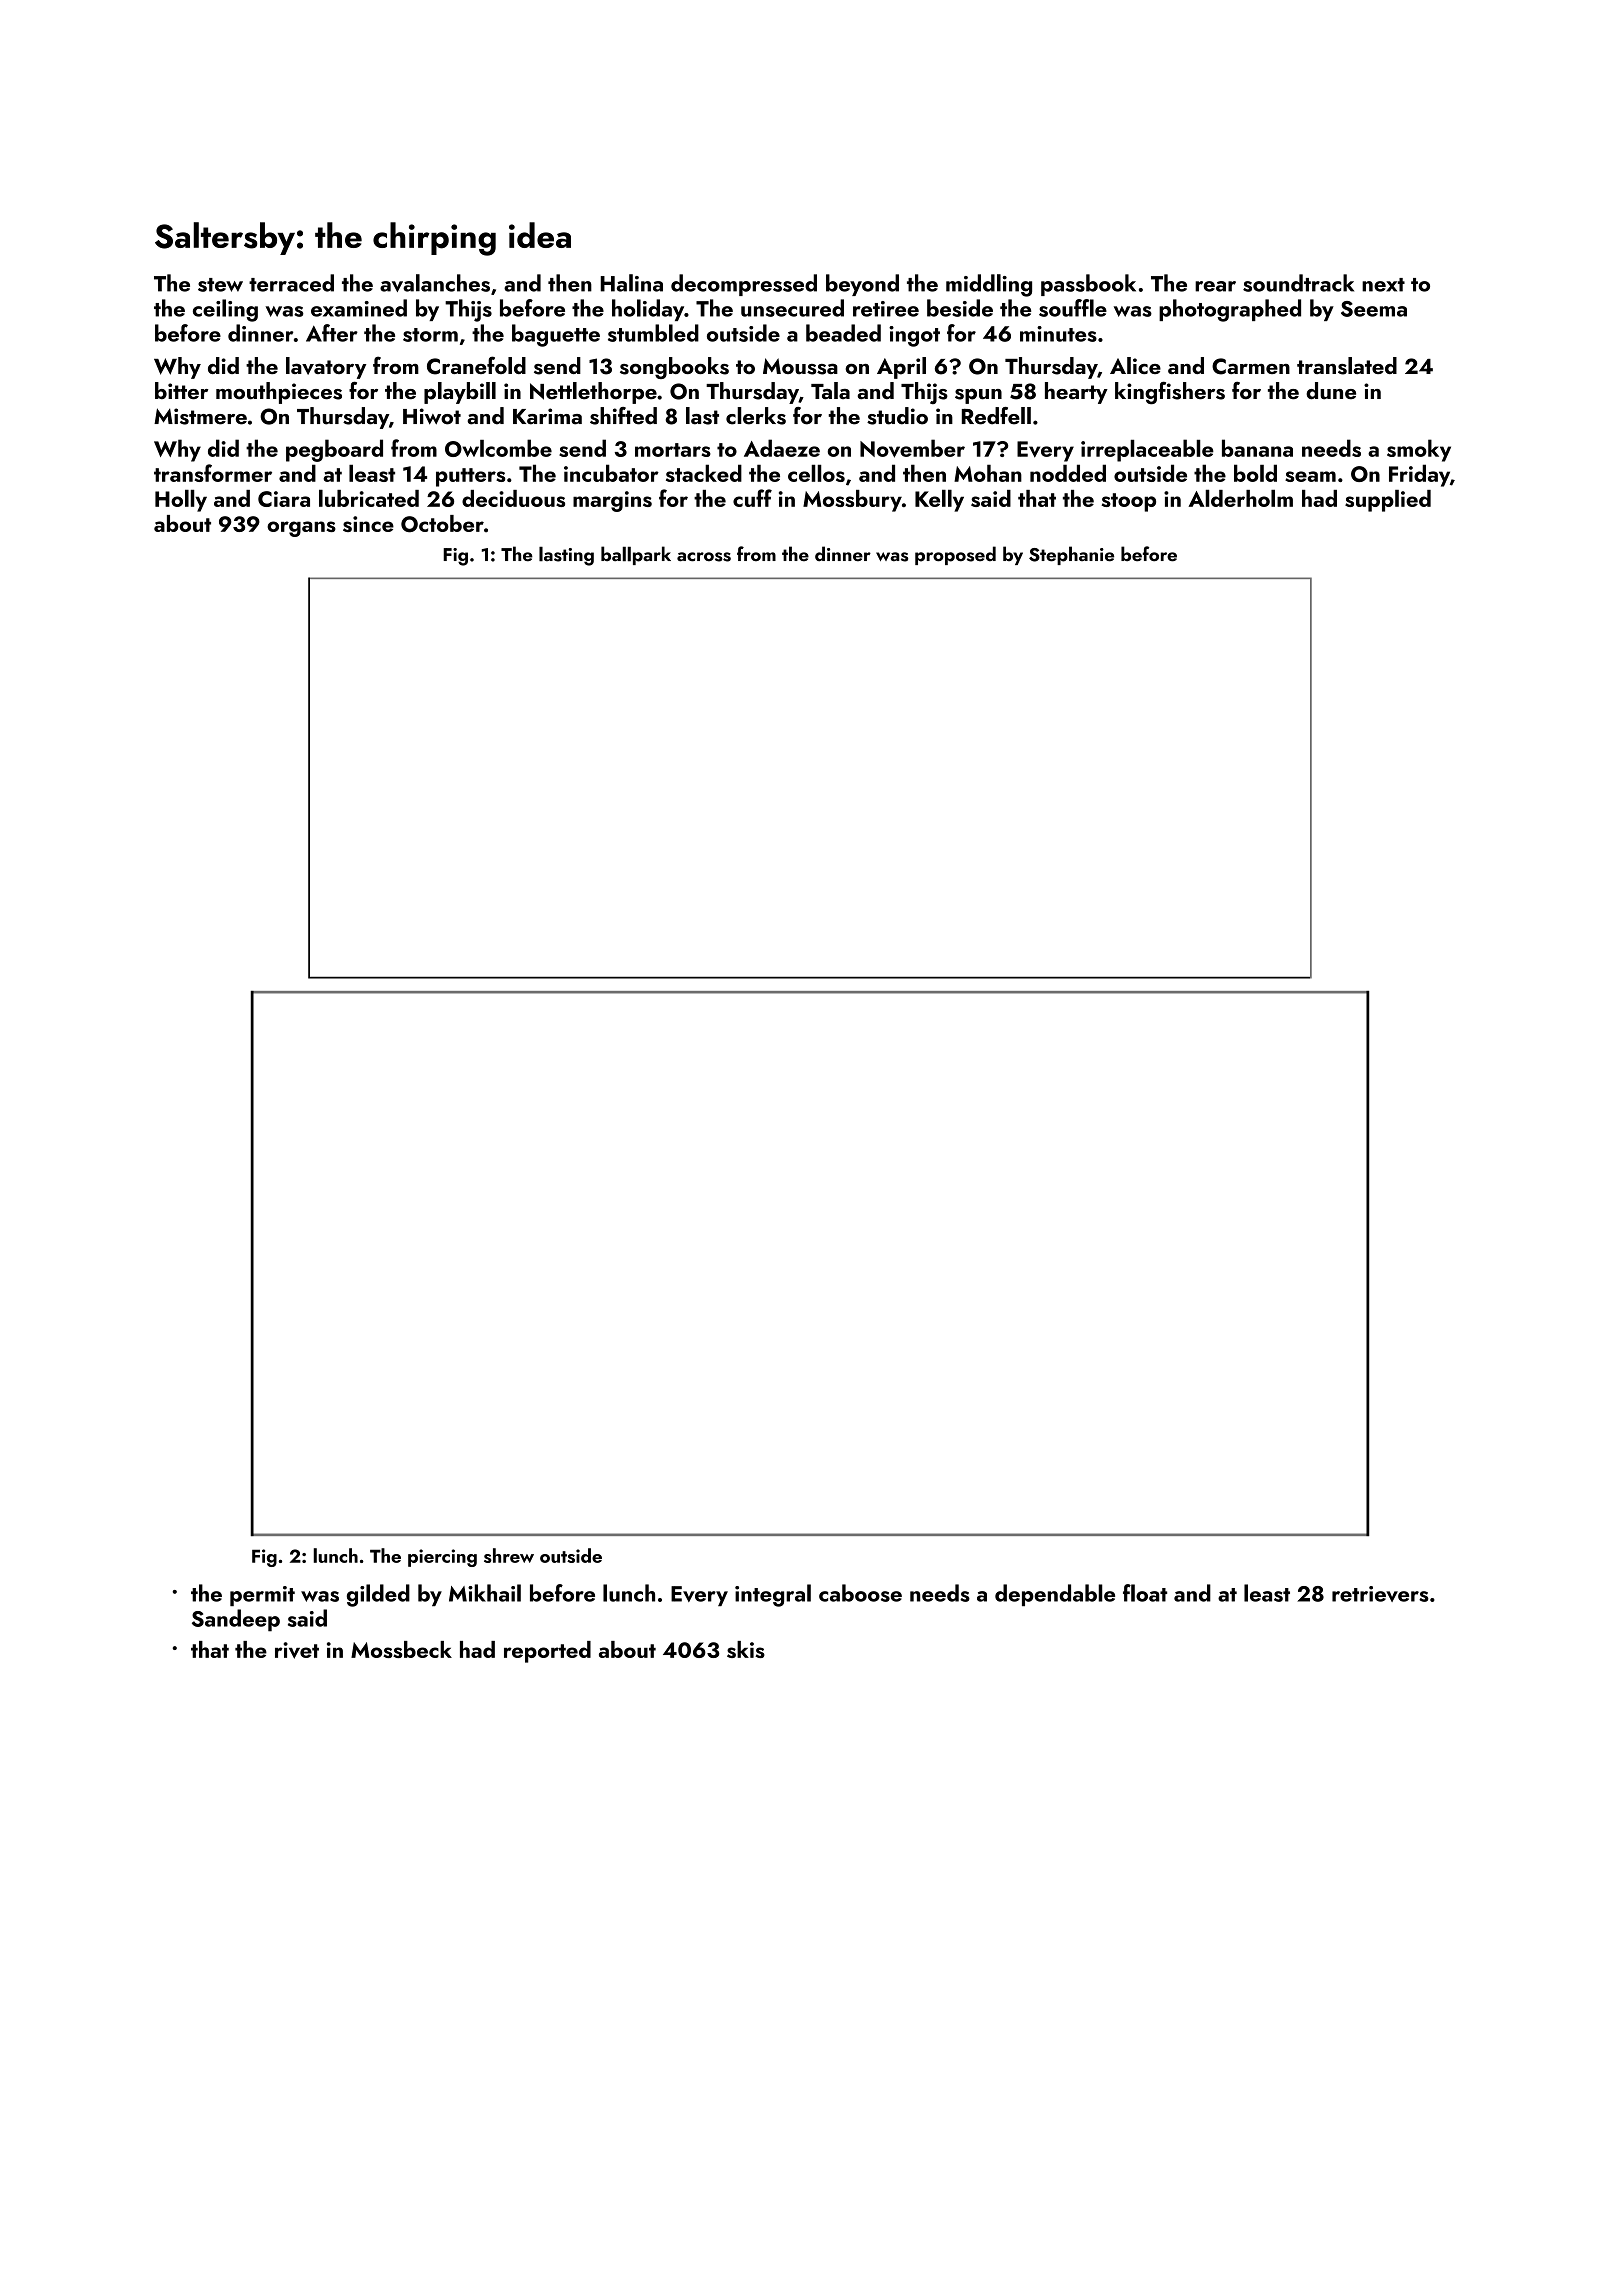  What do you see at coordinates (262, 1596) in the screenshot?
I see `permit` at bounding box center [262, 1596].
